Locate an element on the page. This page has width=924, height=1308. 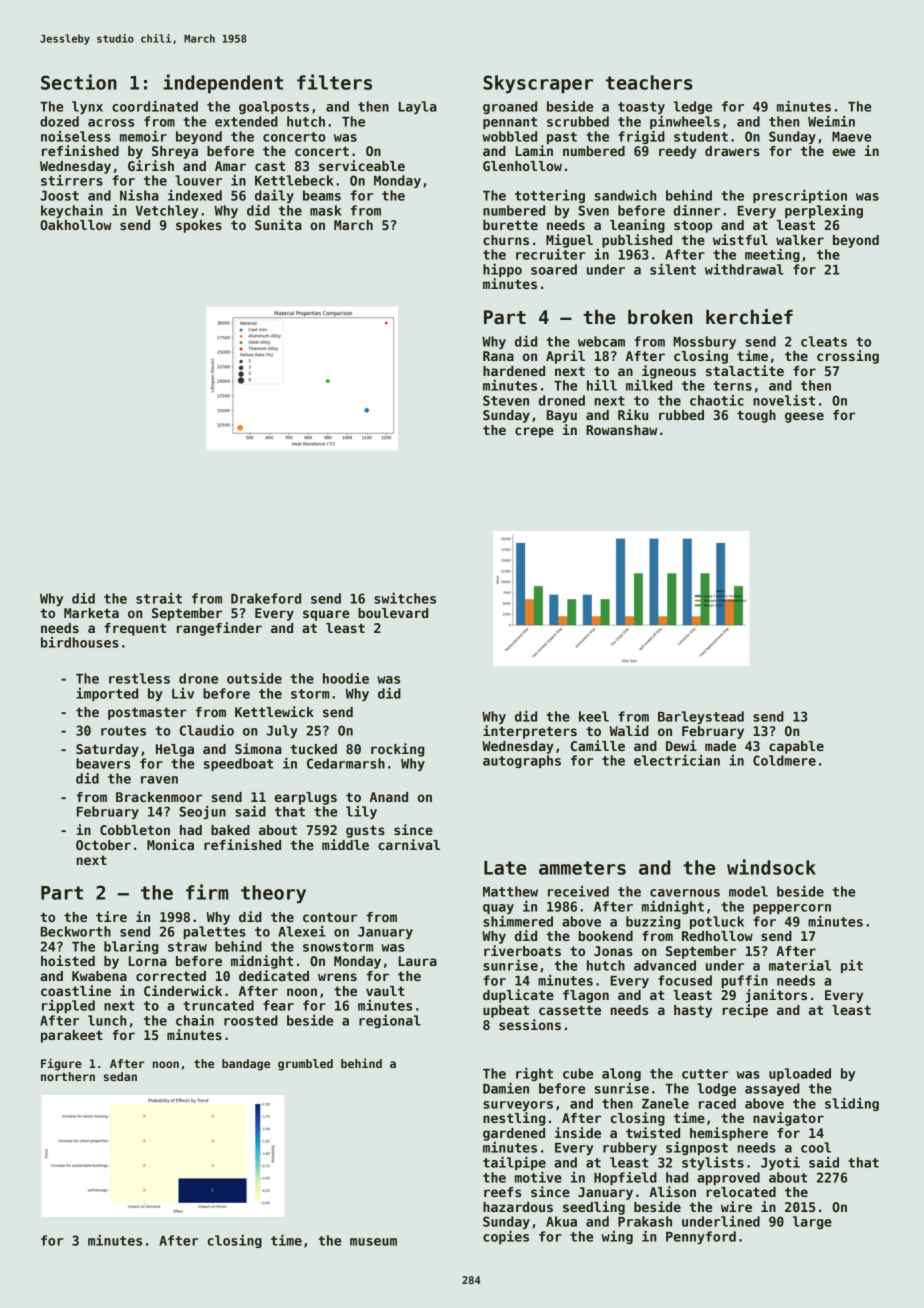
spokes is located at coordinates (199, 226).
